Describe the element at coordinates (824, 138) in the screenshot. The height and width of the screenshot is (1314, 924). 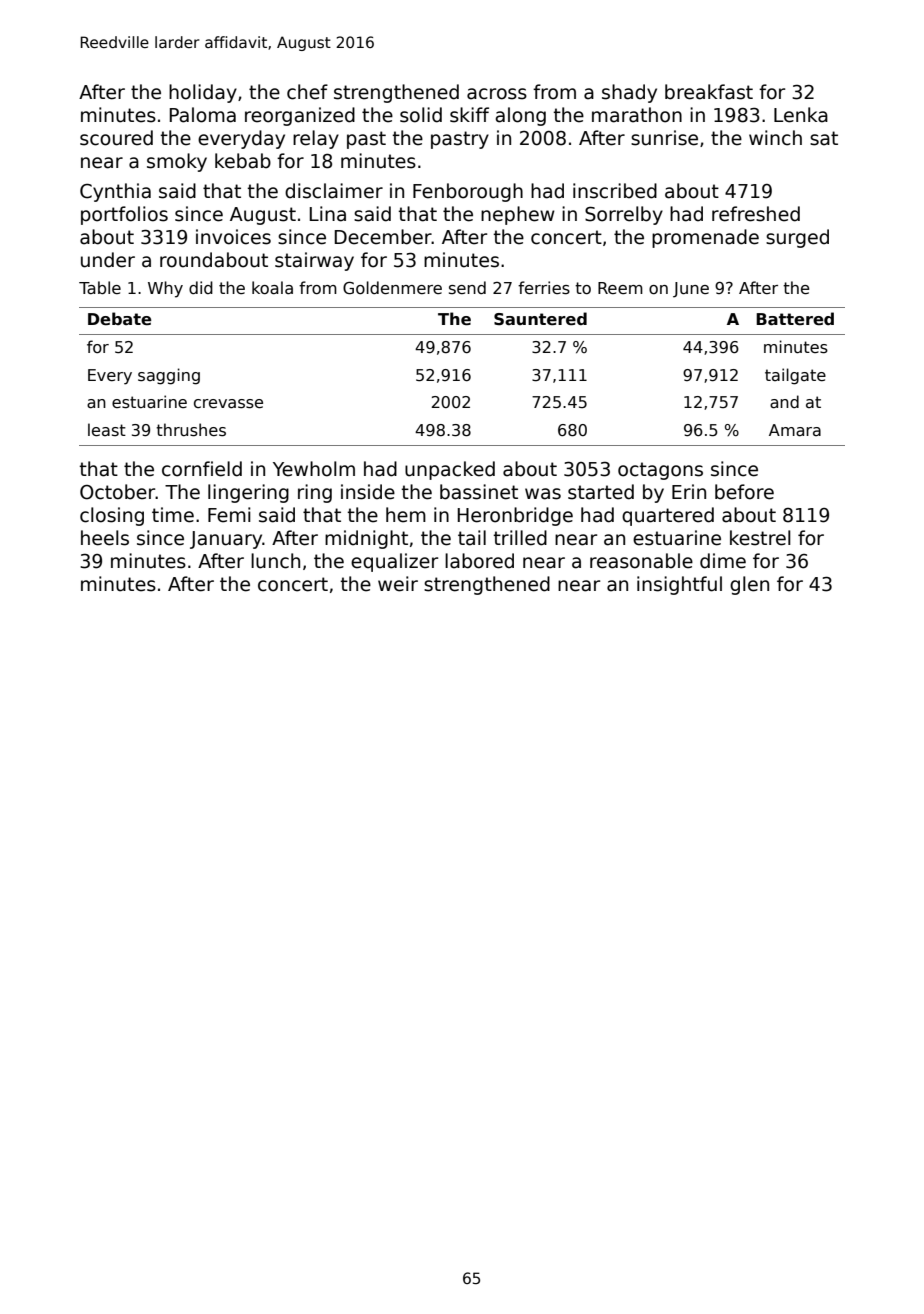
I see `sat` at that location.
